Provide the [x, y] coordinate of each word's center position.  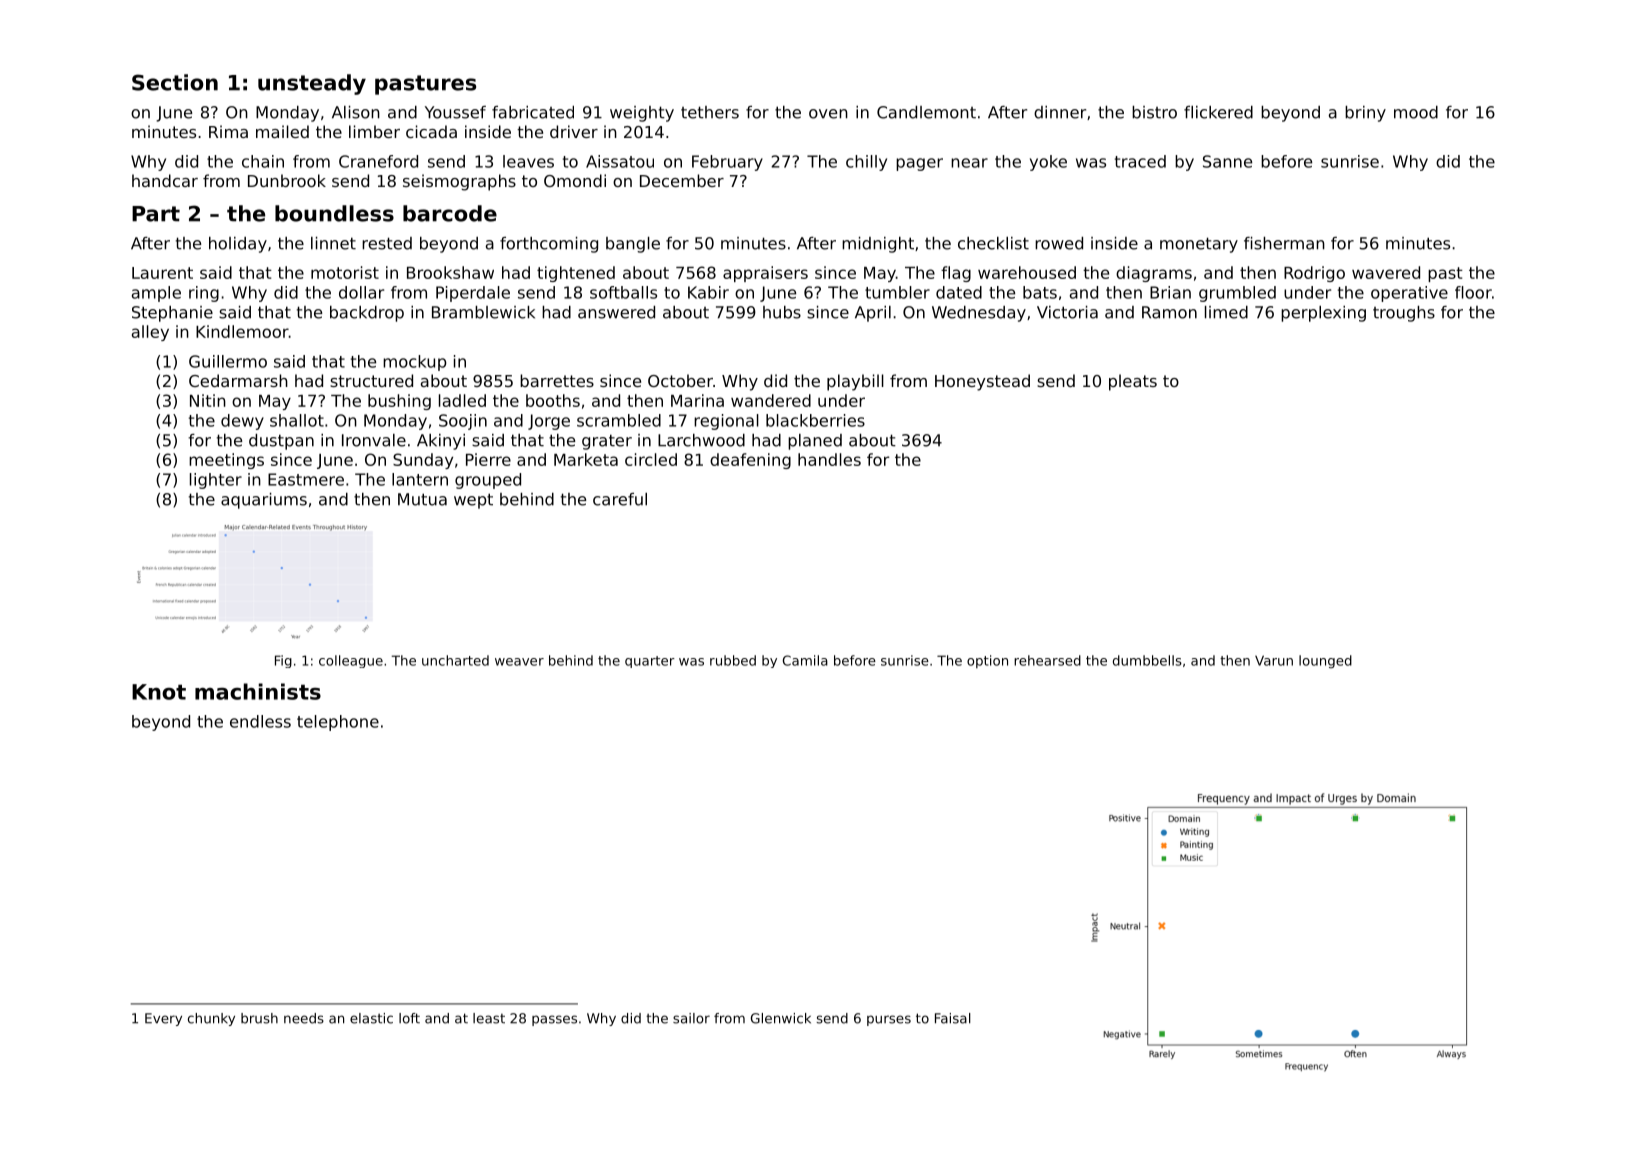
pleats [1133, 382]
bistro [1154, 112]
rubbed [733, 660]
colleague [351, 661]
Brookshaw [450, 272]
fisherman [1284, 243]
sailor [691, 1018]
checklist [993, 243]
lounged [1325, 661]
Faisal [953, 1018]
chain [263, 161]
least [489, 1018]
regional [726, 422]
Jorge [549, 422]
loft [409, 1018]
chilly [866, 163]
